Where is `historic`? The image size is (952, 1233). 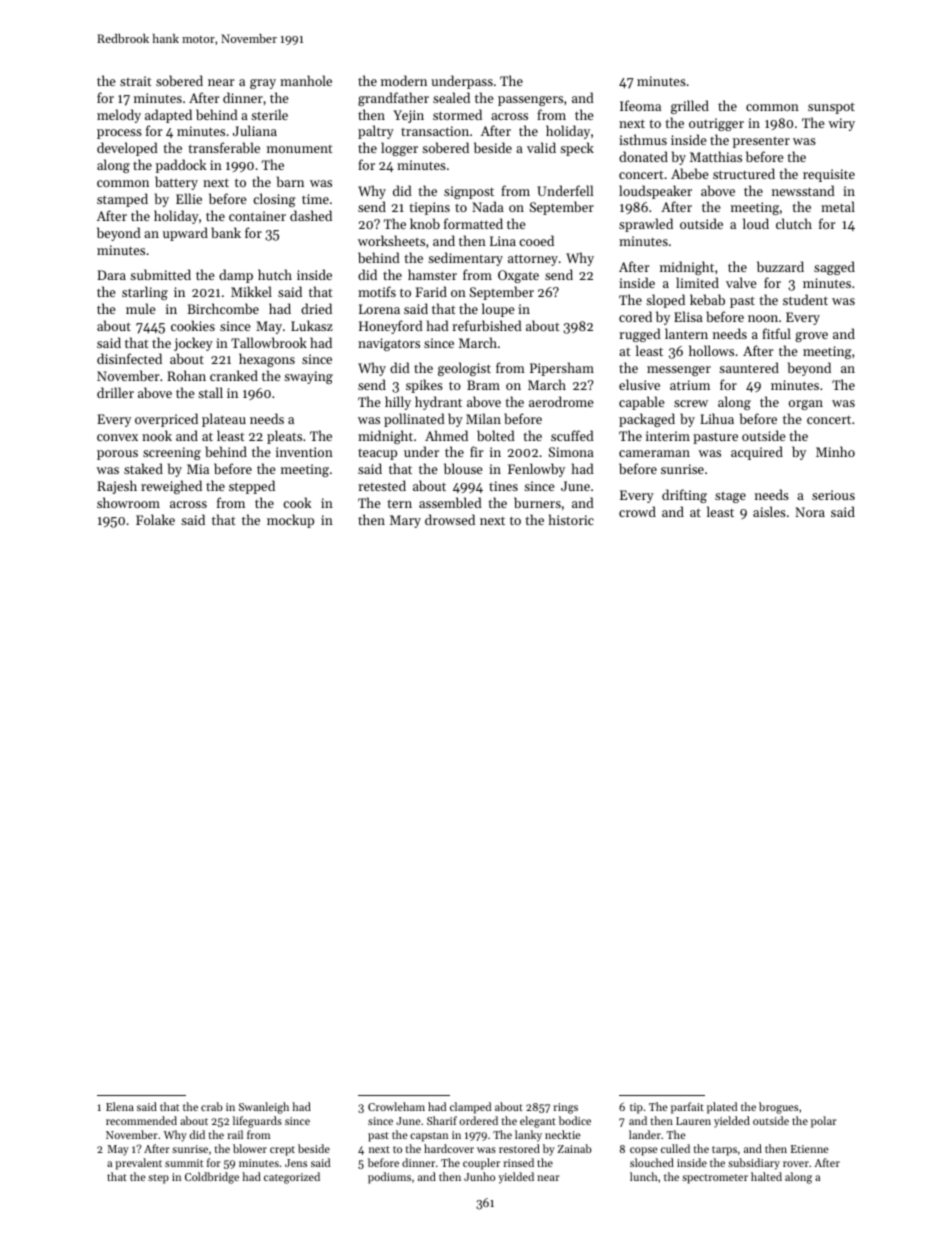
historic is located at coordinates (571, 519).
